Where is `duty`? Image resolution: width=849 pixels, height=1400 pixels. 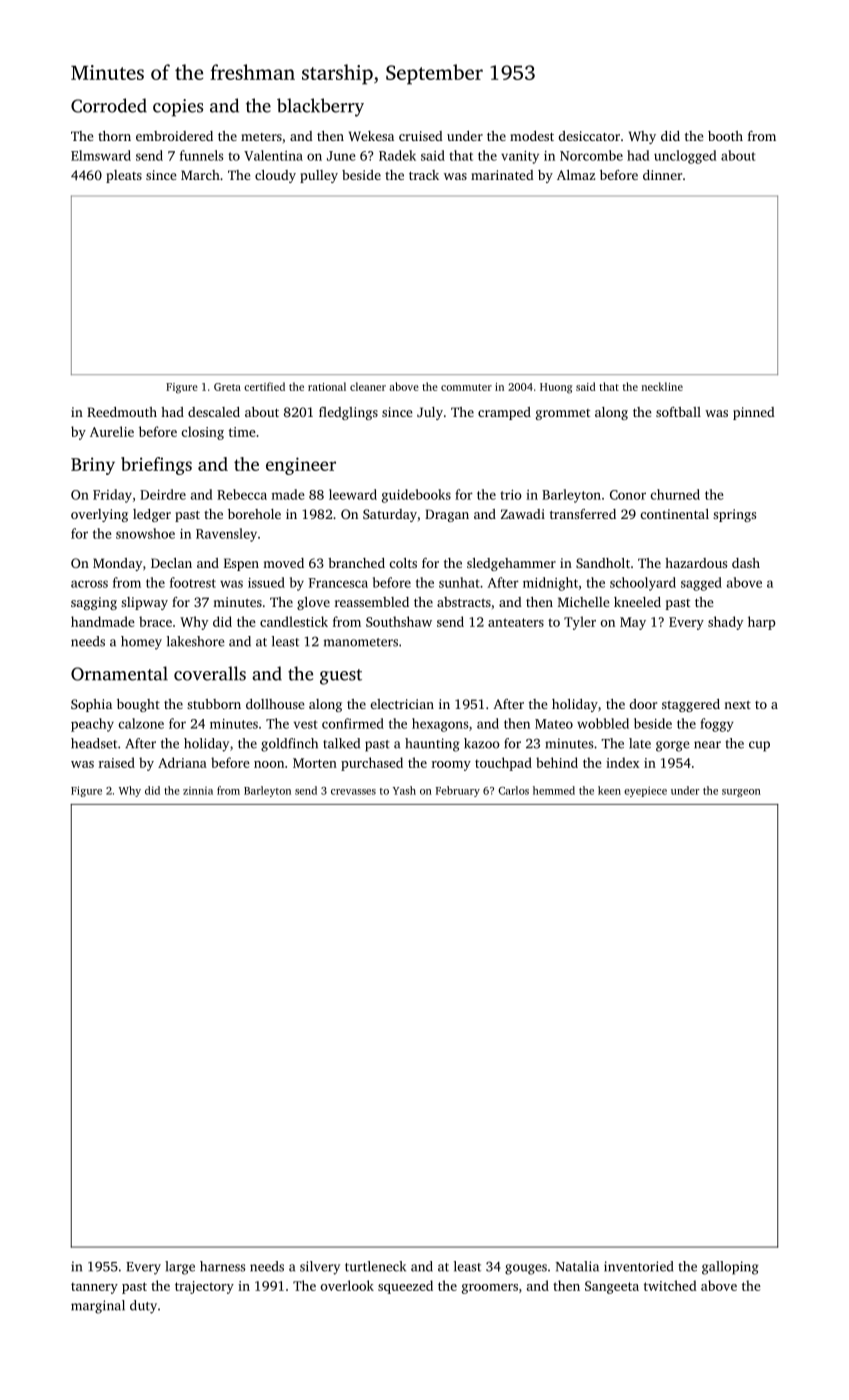 duty is located at coordinates (143, 1307).
